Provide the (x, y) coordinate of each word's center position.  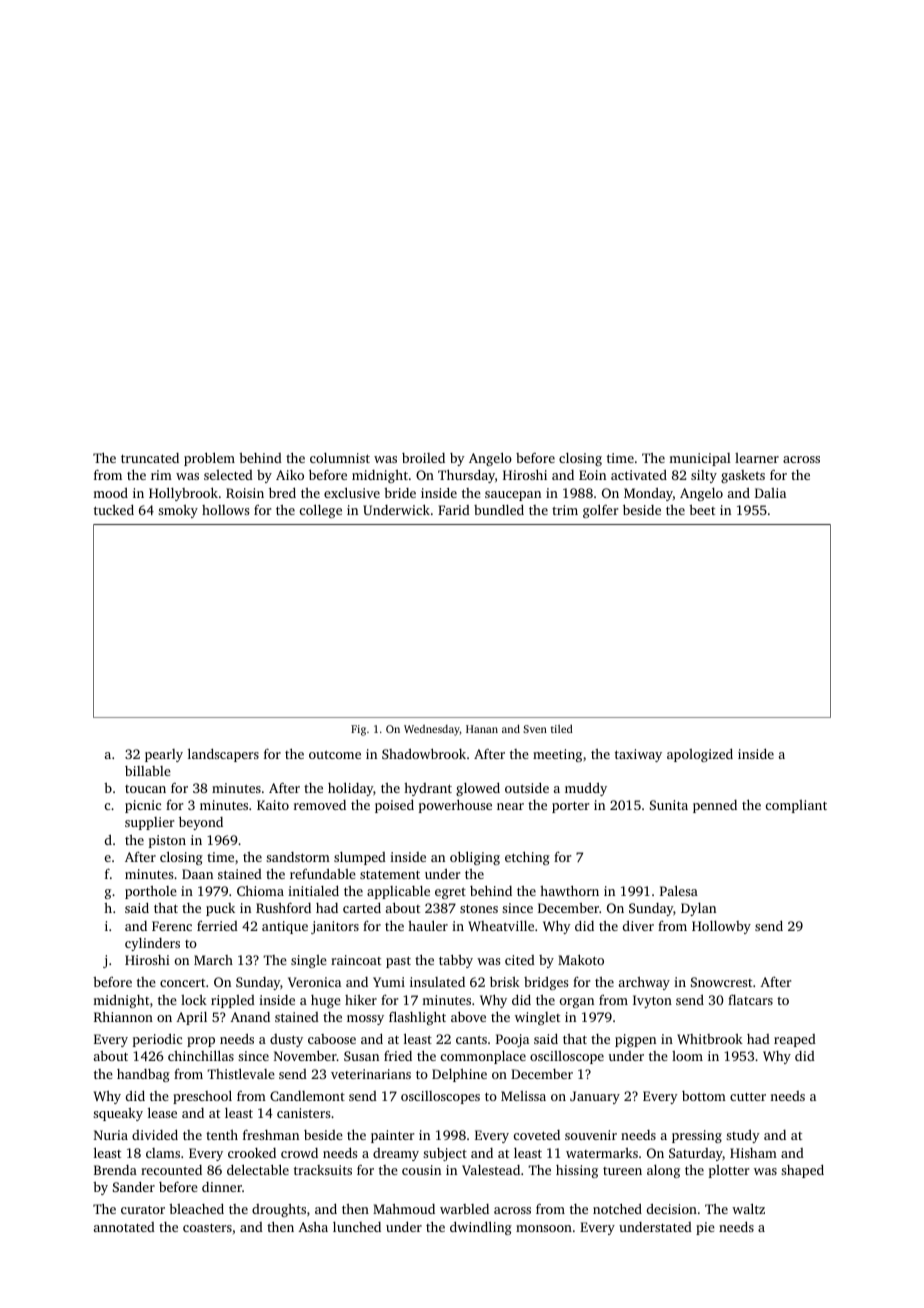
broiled (423, 458)
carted (362, 908)
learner (757, 458)
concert (182, 983)
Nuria (111, 1135)
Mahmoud (404, 1209)
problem (209, 459)
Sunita (669, 805)
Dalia (770, 493)
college (321, 511)
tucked (114, 510)
